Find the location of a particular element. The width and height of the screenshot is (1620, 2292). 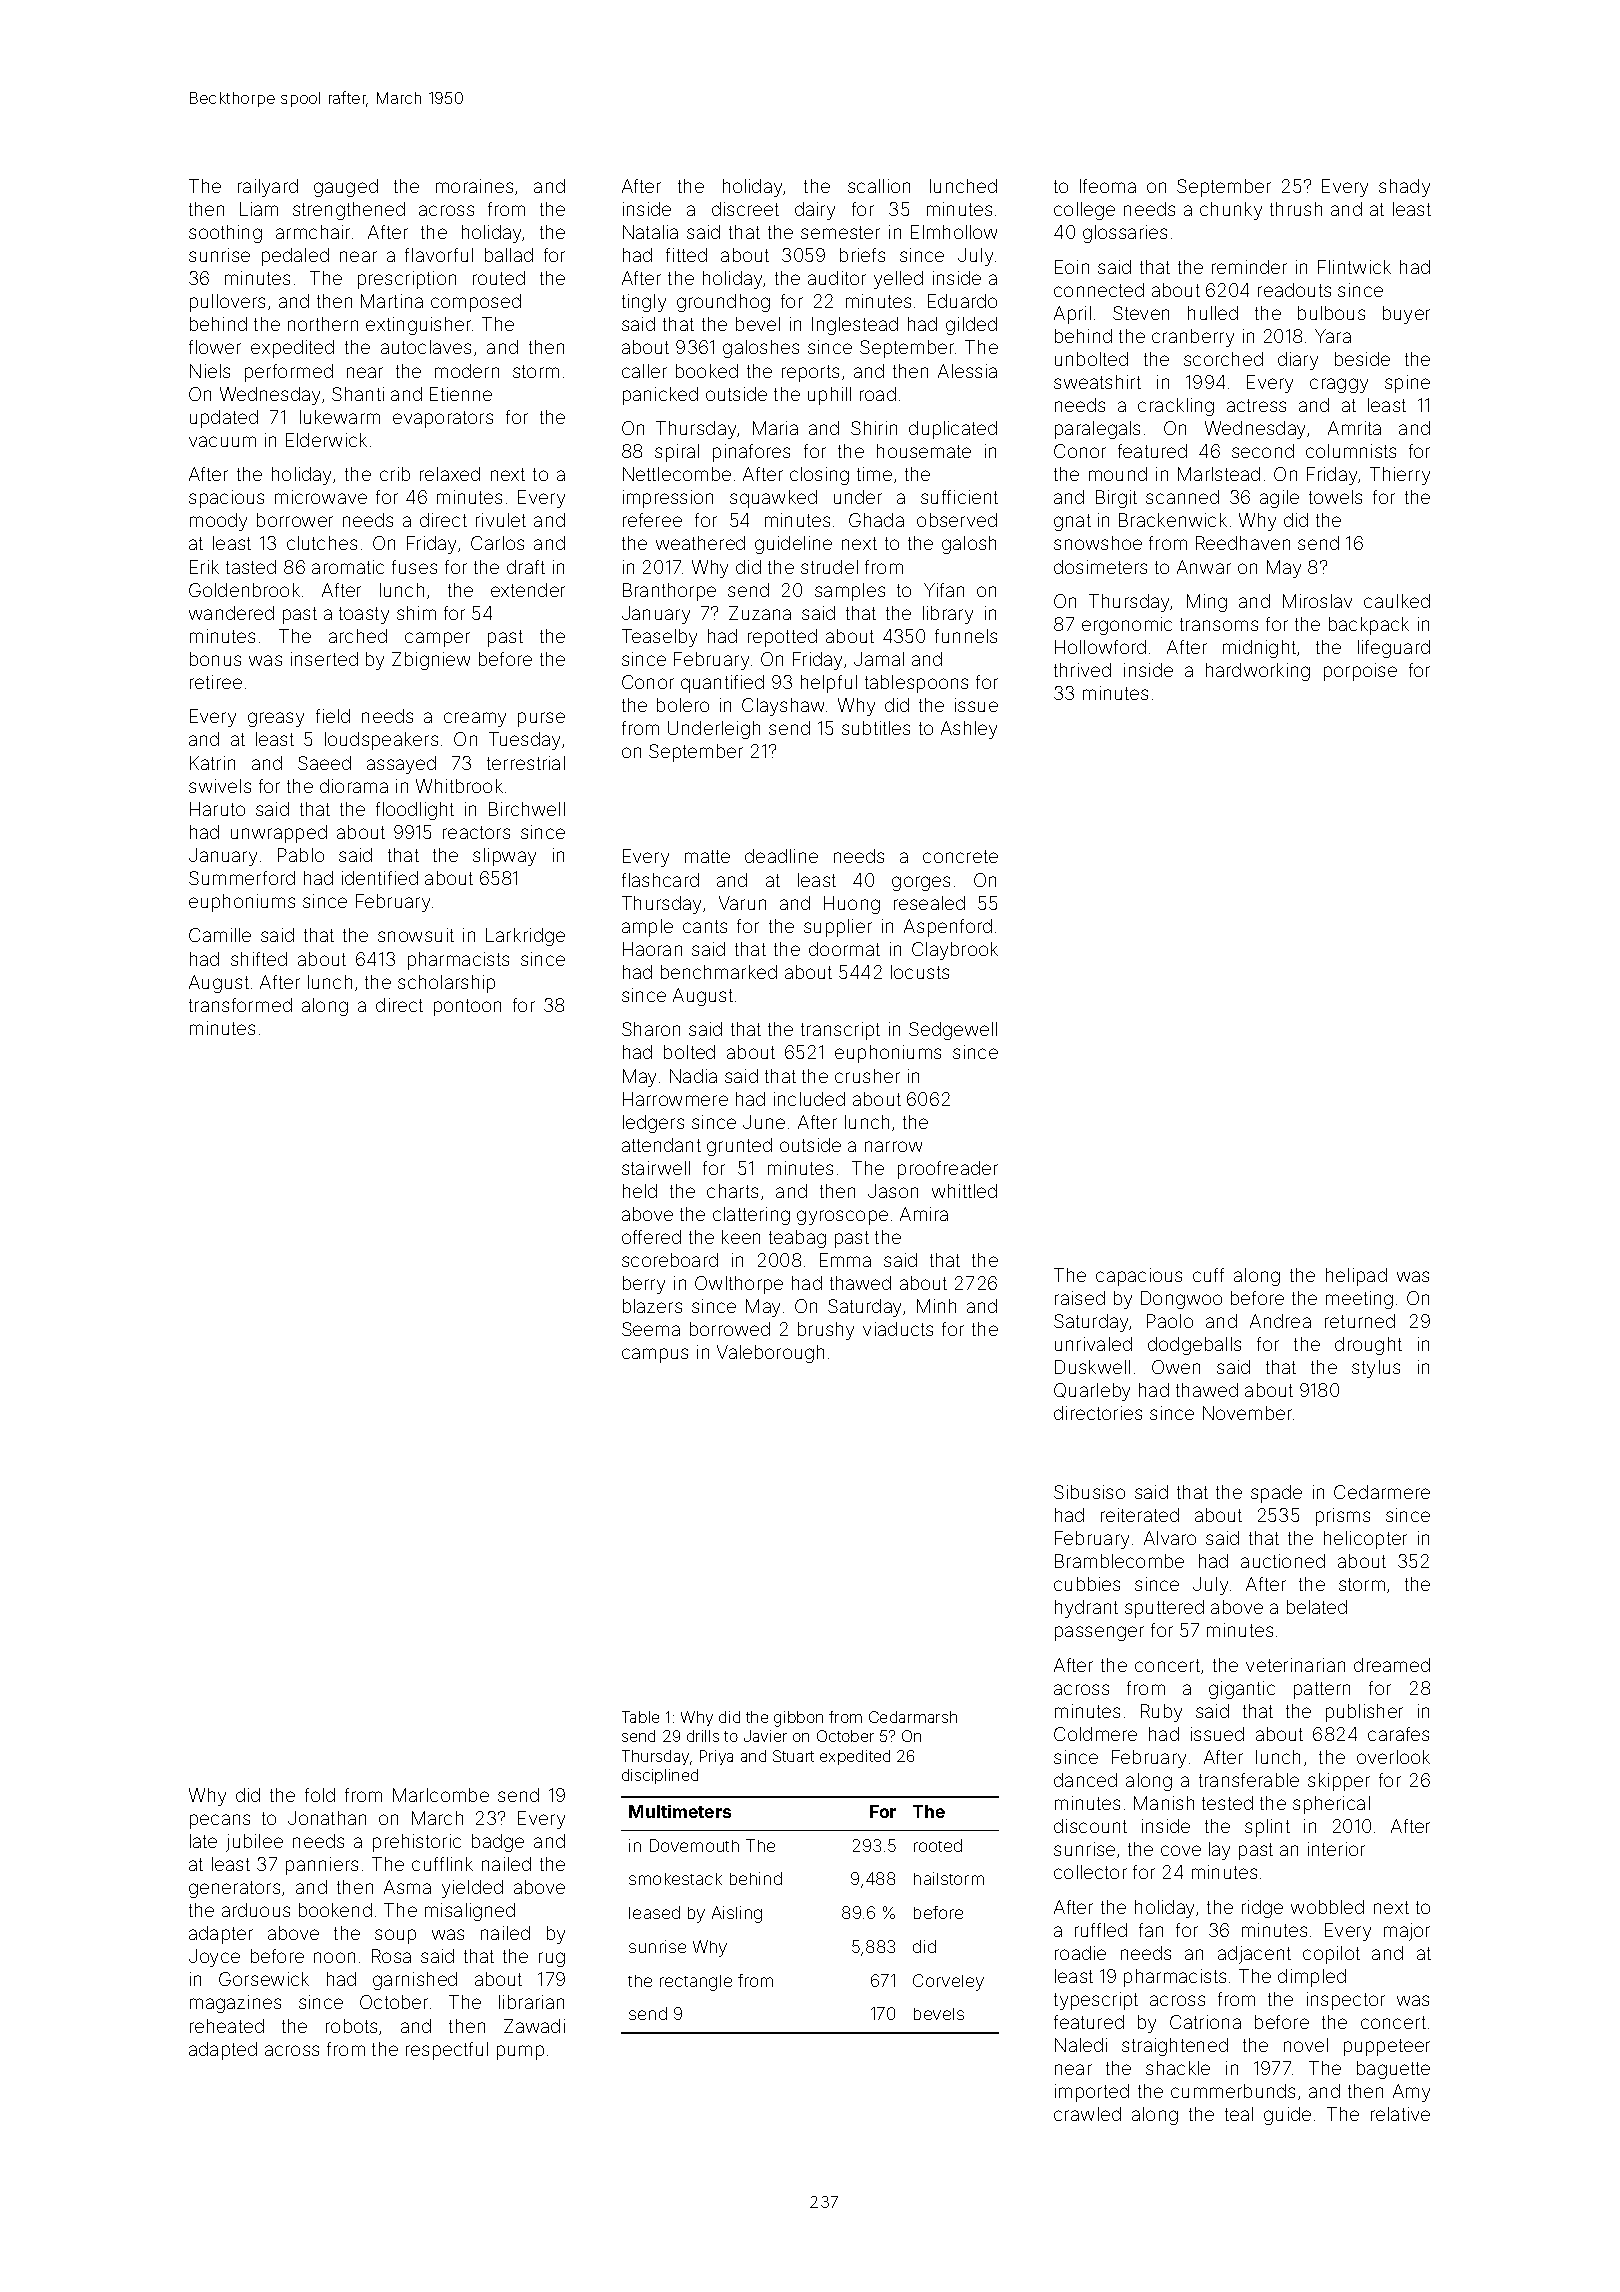

viaducts is located at coordinates (898, 1329).
